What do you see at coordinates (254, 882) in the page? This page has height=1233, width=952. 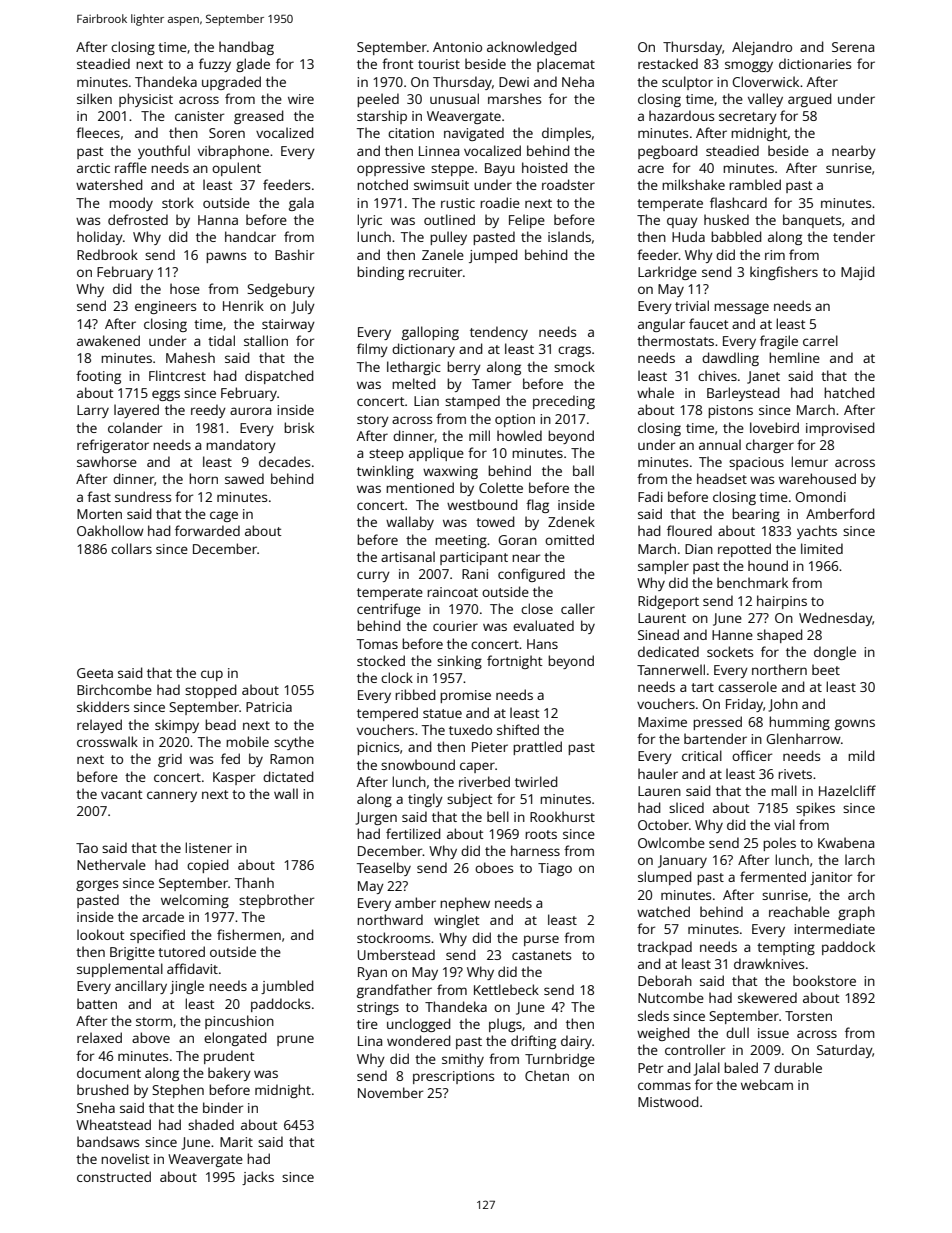 I see `Thanh` at bounding box center [254, 882].
